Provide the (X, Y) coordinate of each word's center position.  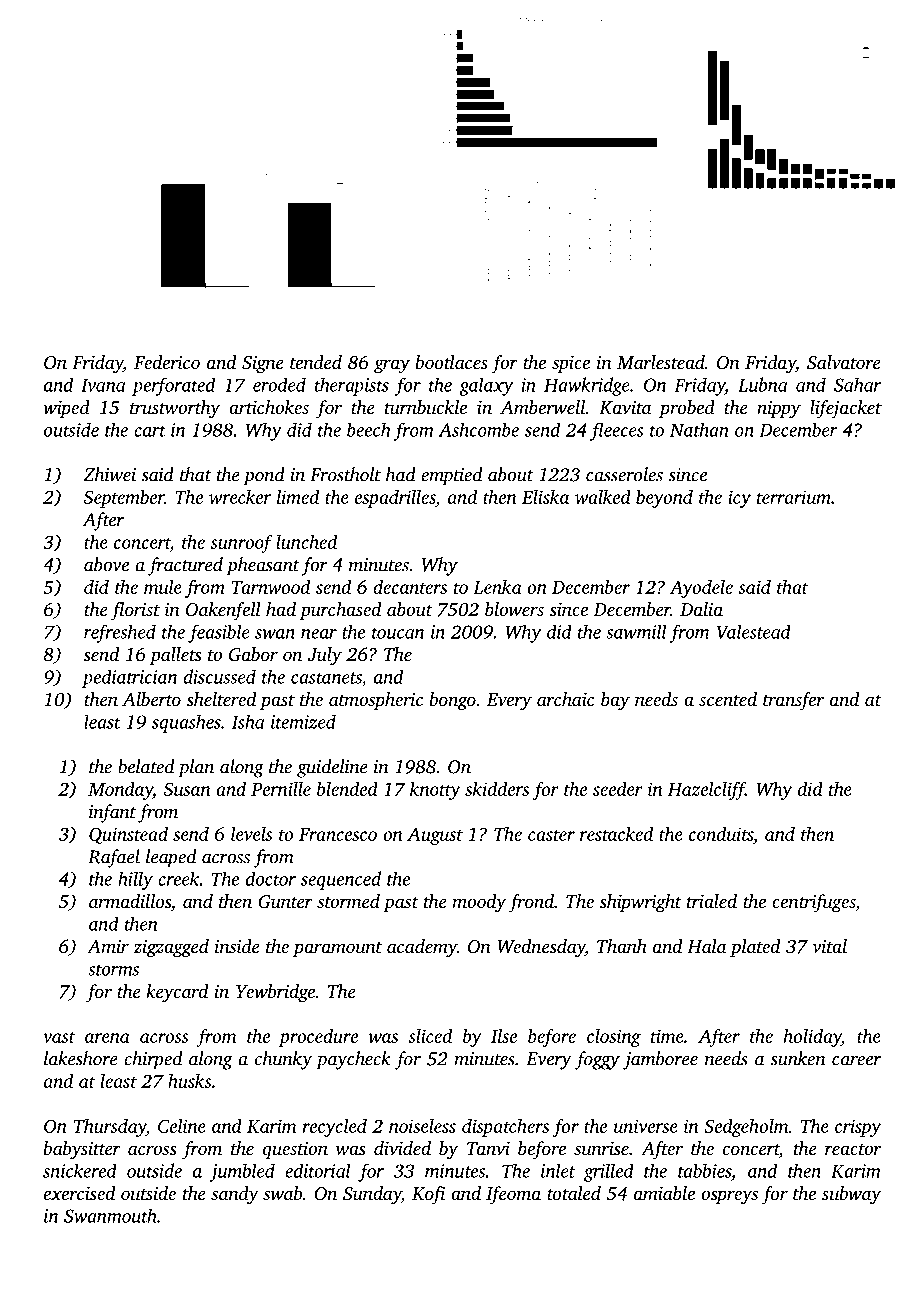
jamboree (660, 1060)
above (106, 564)
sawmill (636, 631)
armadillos (130, 901)
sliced (430, 1036)
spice (571, 364)
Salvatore (844, 362)
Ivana (103, 385)
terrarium (794, 497)
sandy (234, 1195)
